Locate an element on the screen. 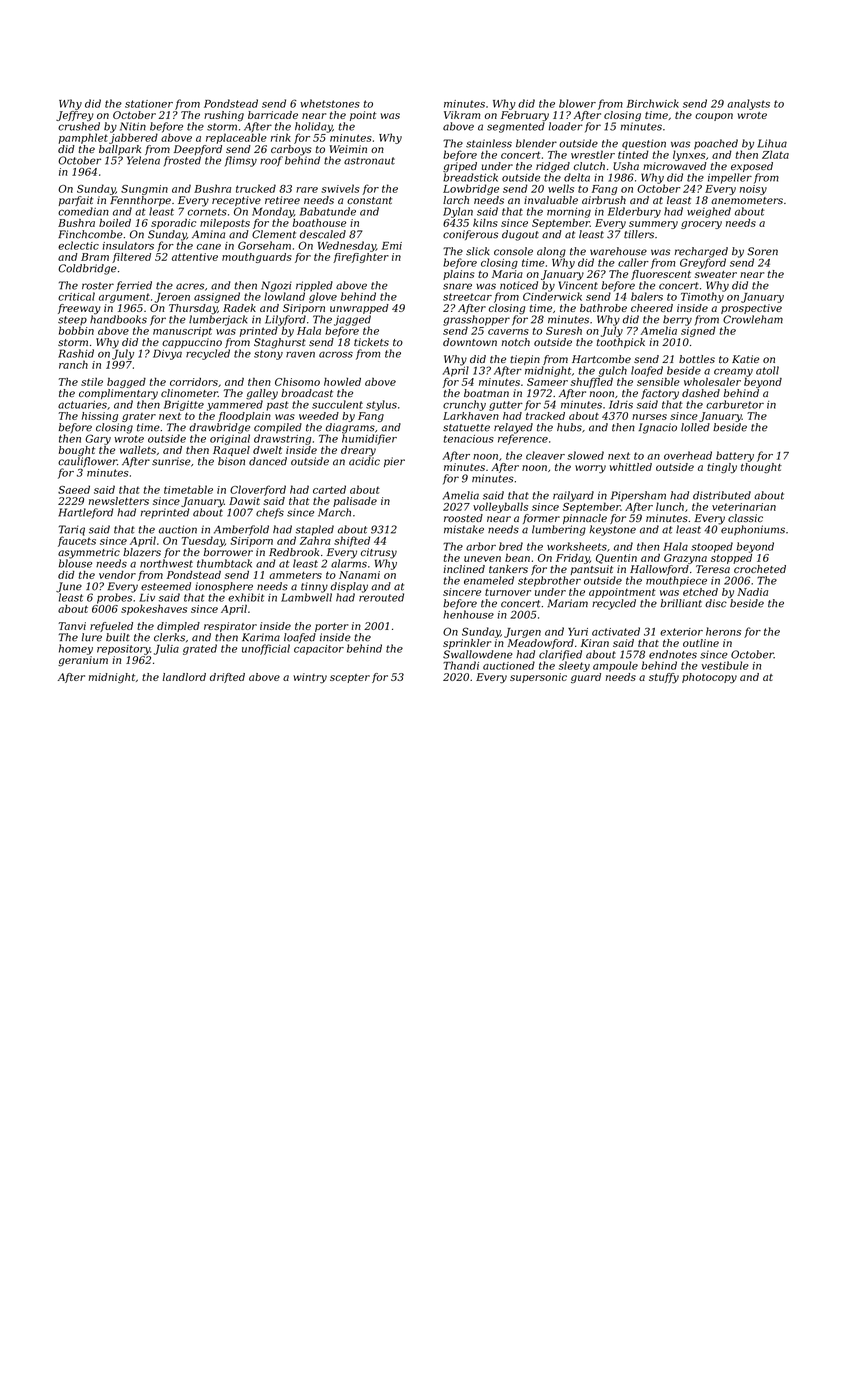 The image size is (849, 1400). attentive is located at coordinates (195, 257).
